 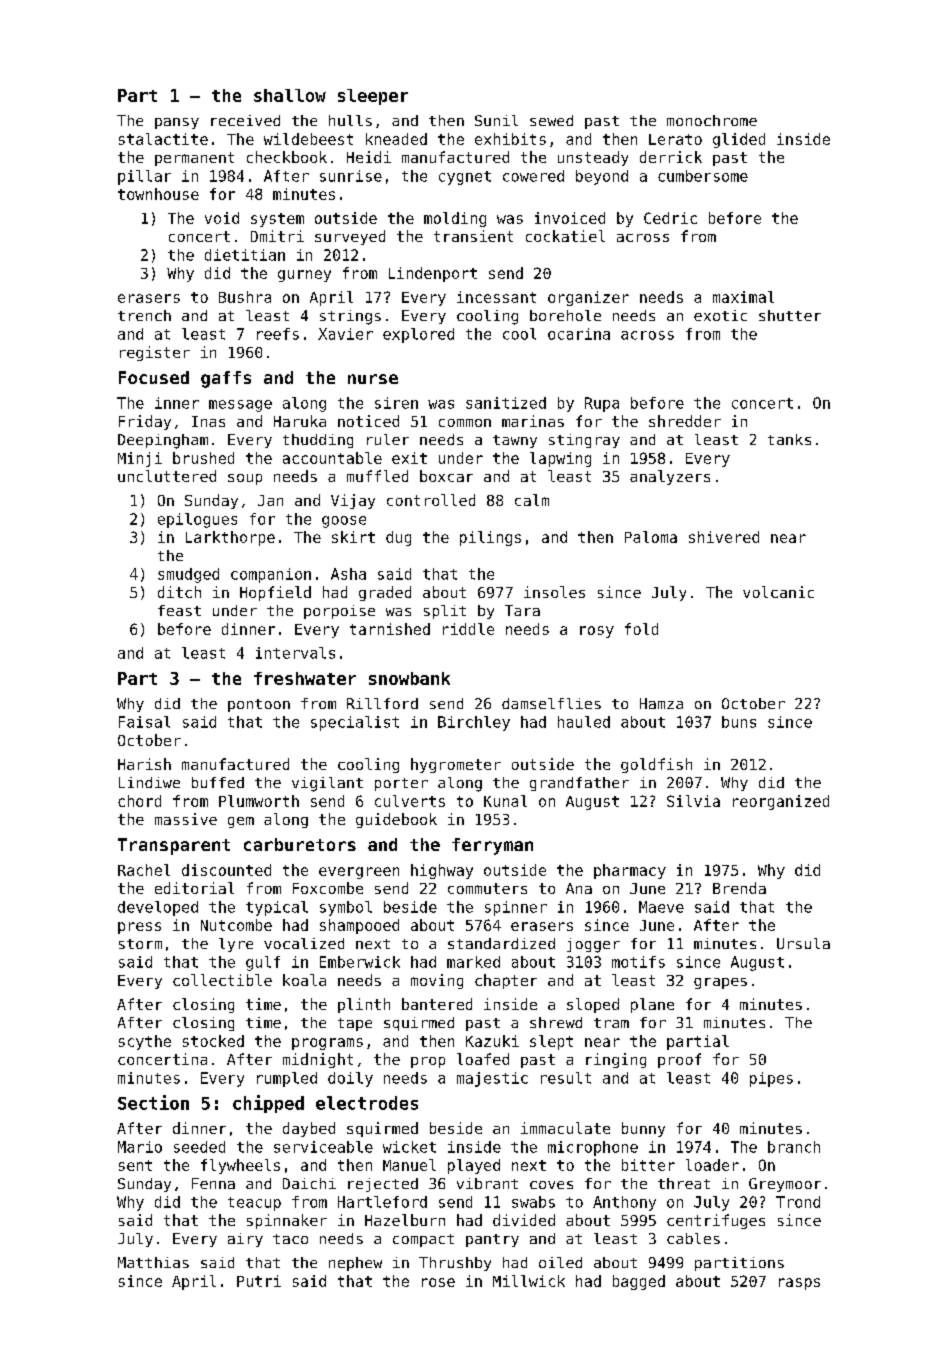 What do you see at coordinates (496, 297) in the page?
I see `incessant` at bounding box center [496, 297].
